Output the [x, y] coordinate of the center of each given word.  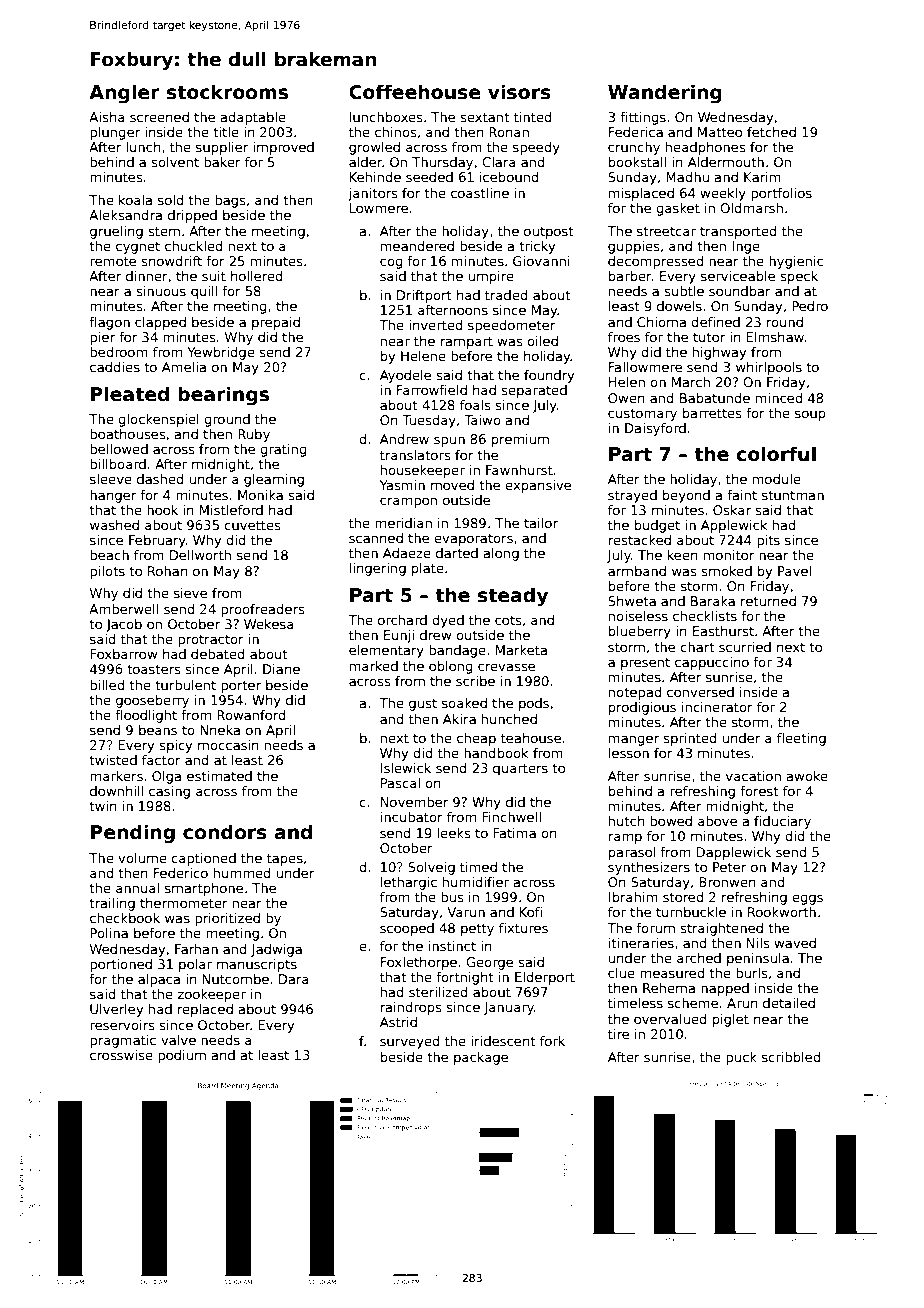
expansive [538, 486]
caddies [115, 367]
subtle [684, 291]
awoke [807, 776]
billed [107, 685]
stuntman [793, 495]
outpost [549, 233]
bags [230, 201]
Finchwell [511, 817]
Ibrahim [633, 897]
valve [178, 1040]
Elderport [545, 978]
